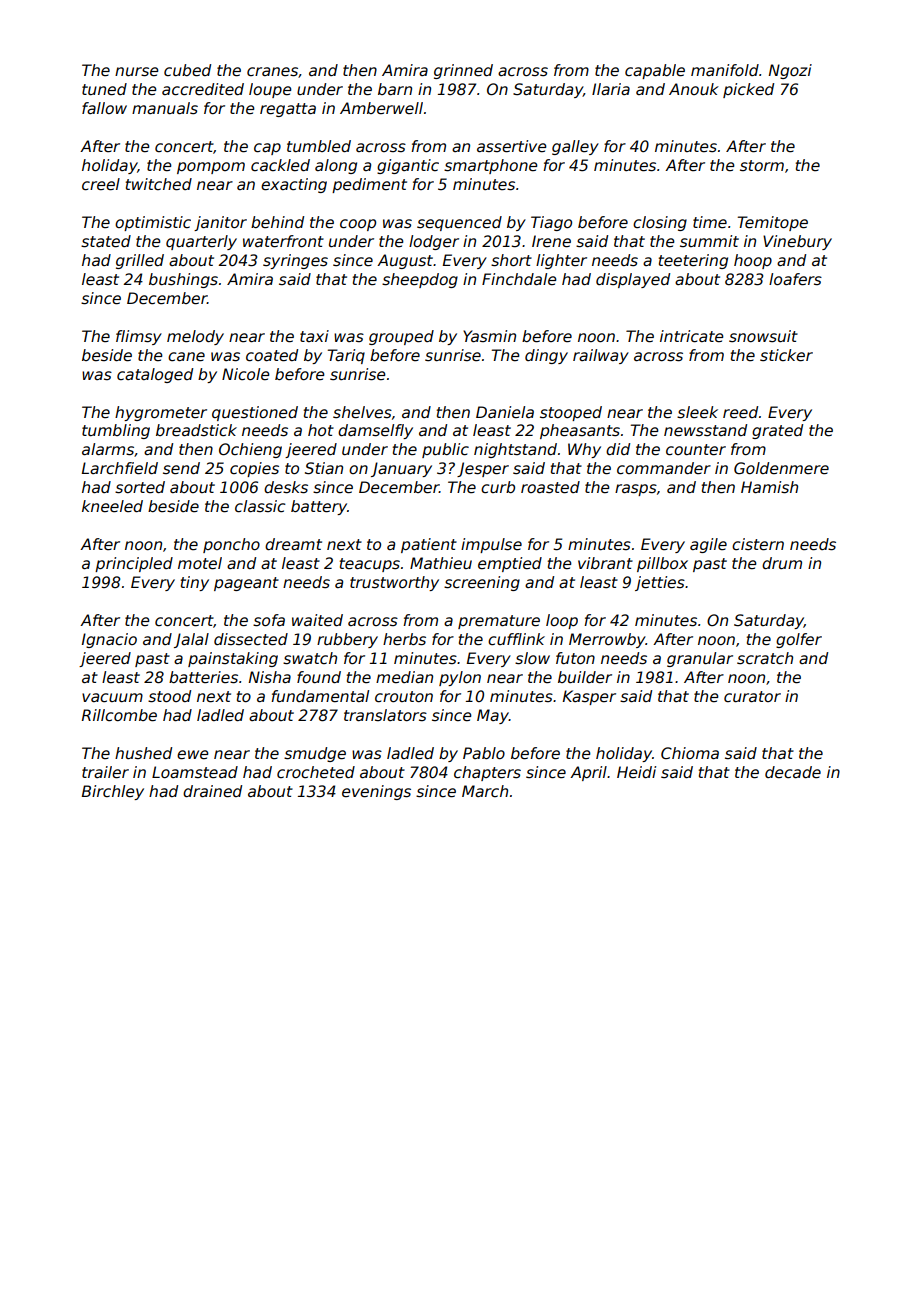 Image resolution: width=924 pixels, height=1308 pixels. What do you see at coordinates (169, 696) in the screenshot?
I see `stood` at bounding box center [169, 696].
